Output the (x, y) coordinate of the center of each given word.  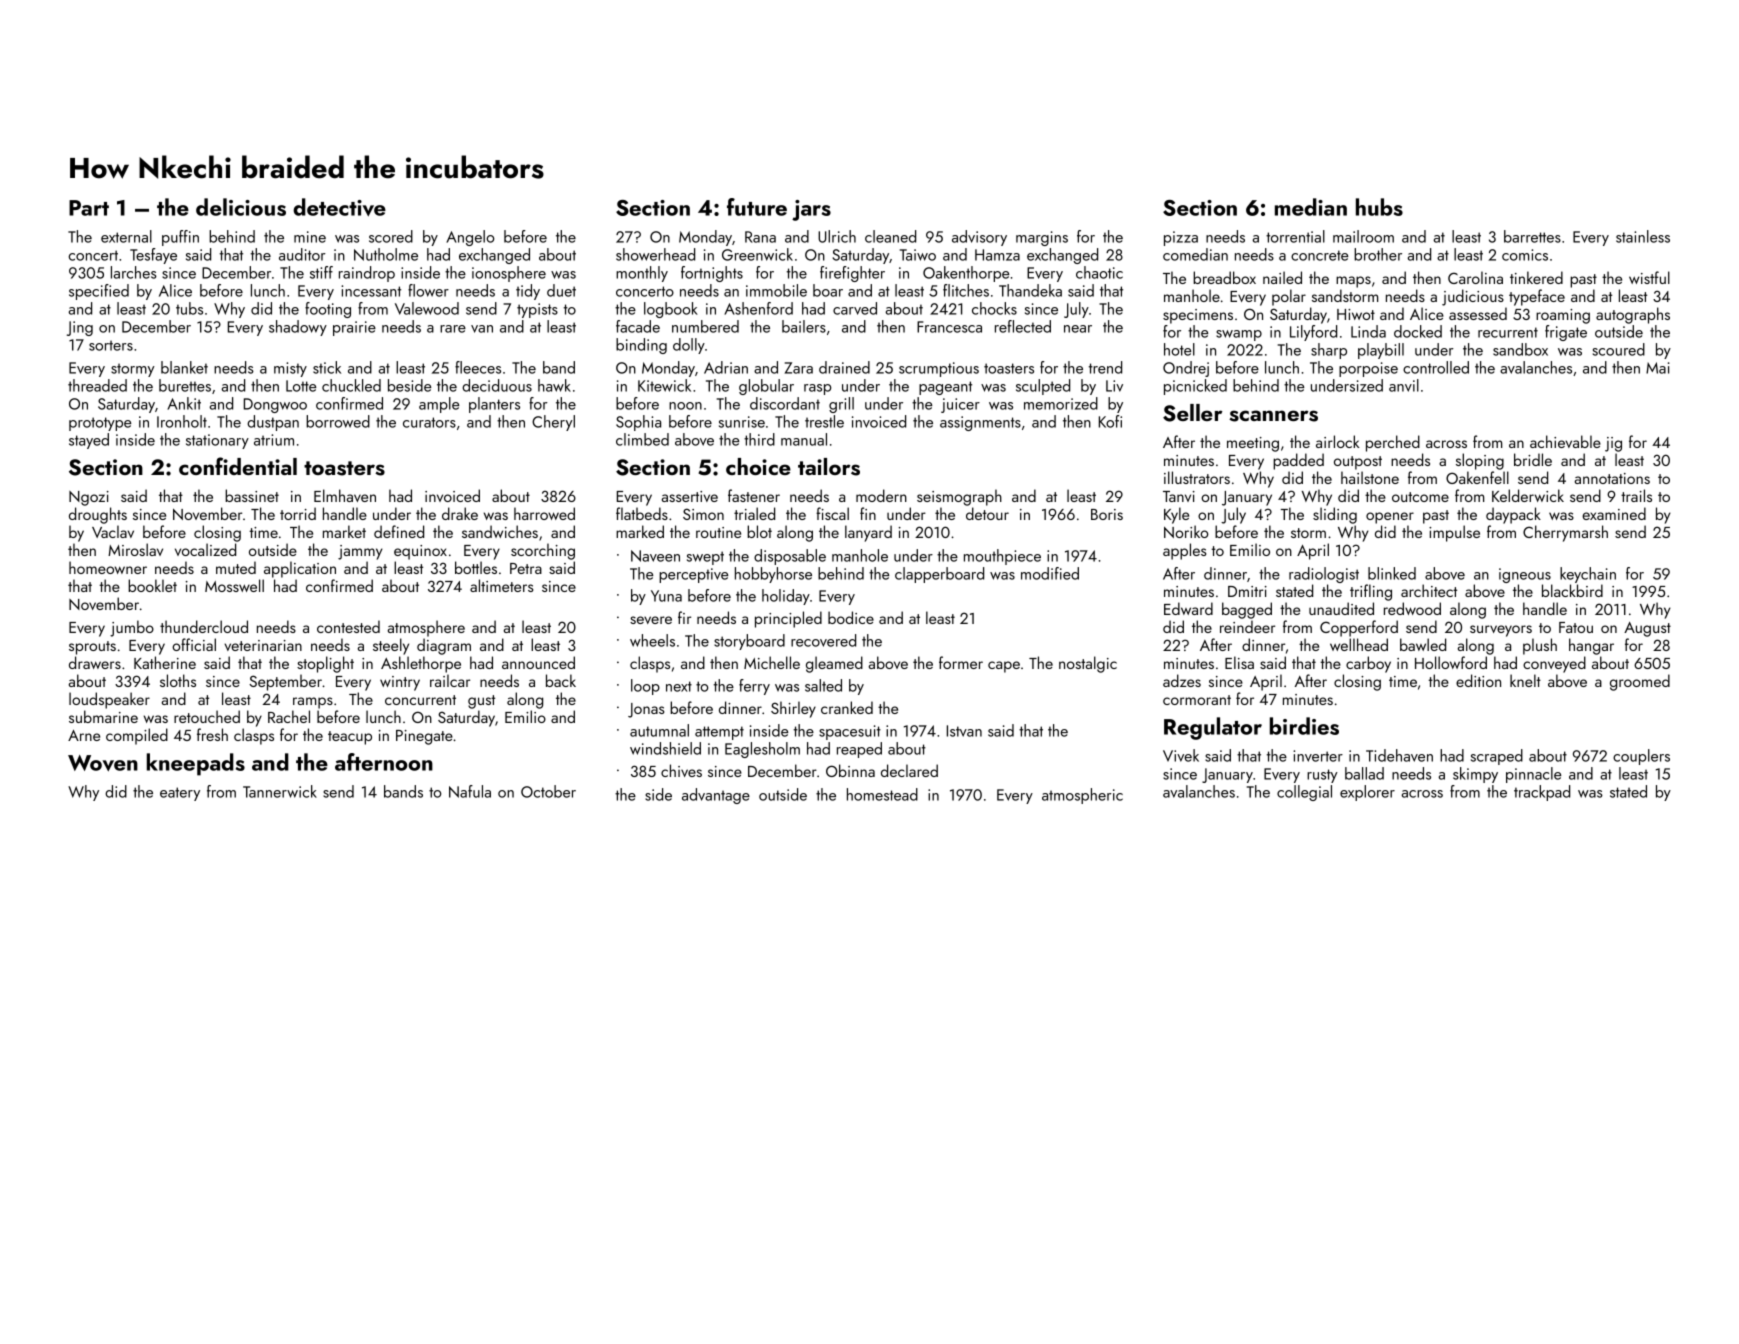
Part (89, 208)
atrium (274, 440)
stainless (1643, 236)
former (961, 662)
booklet (152, 585)
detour (987, 513)
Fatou (1576, 627)
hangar (1591, 646)
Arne (84, 735)
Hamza (997, 255)
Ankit (184, 403)
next (679, 686)
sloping (1480, 461)
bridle (1533, 459)
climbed (642, 439)
